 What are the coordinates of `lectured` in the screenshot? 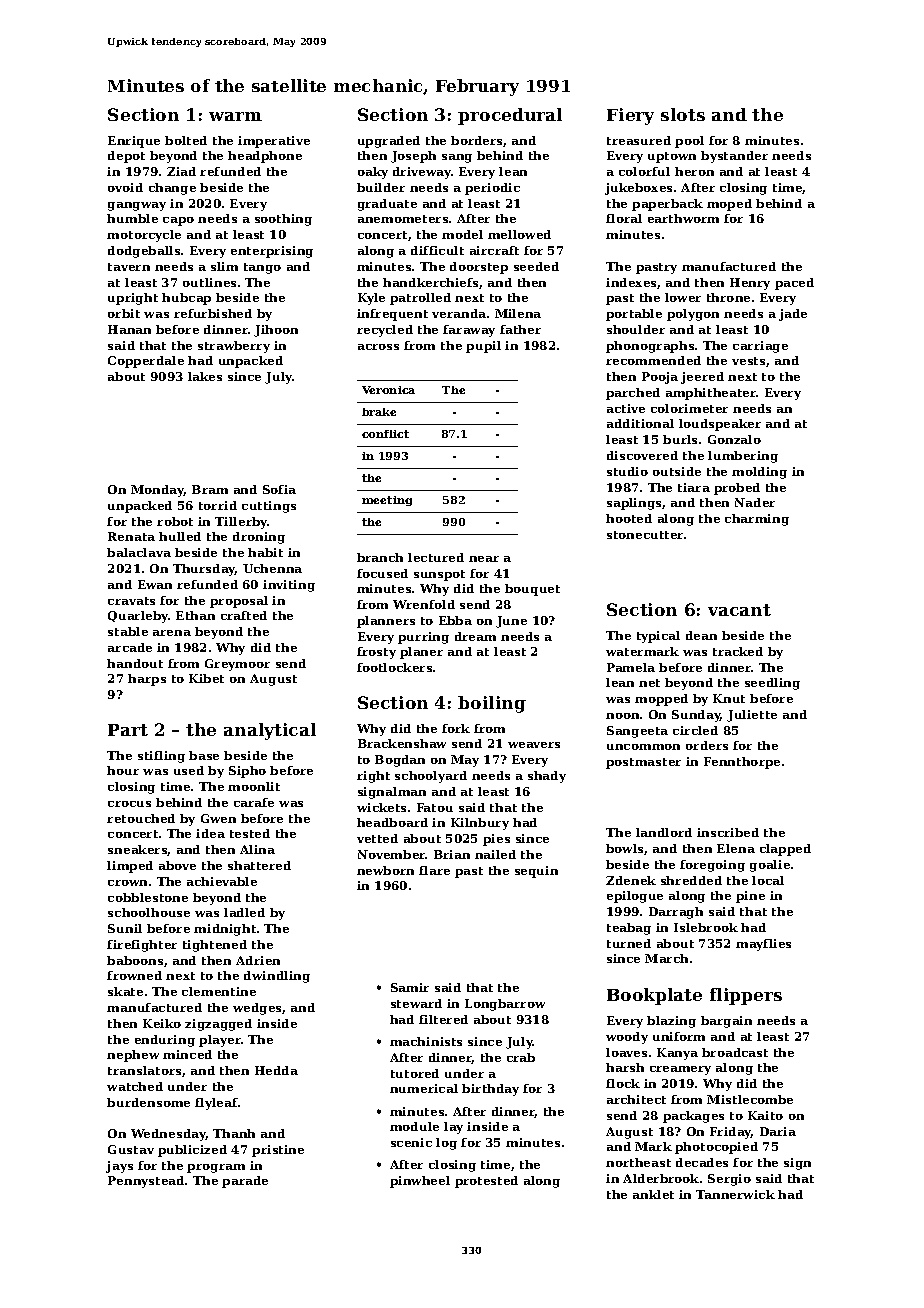 It's located at (436, 557).
